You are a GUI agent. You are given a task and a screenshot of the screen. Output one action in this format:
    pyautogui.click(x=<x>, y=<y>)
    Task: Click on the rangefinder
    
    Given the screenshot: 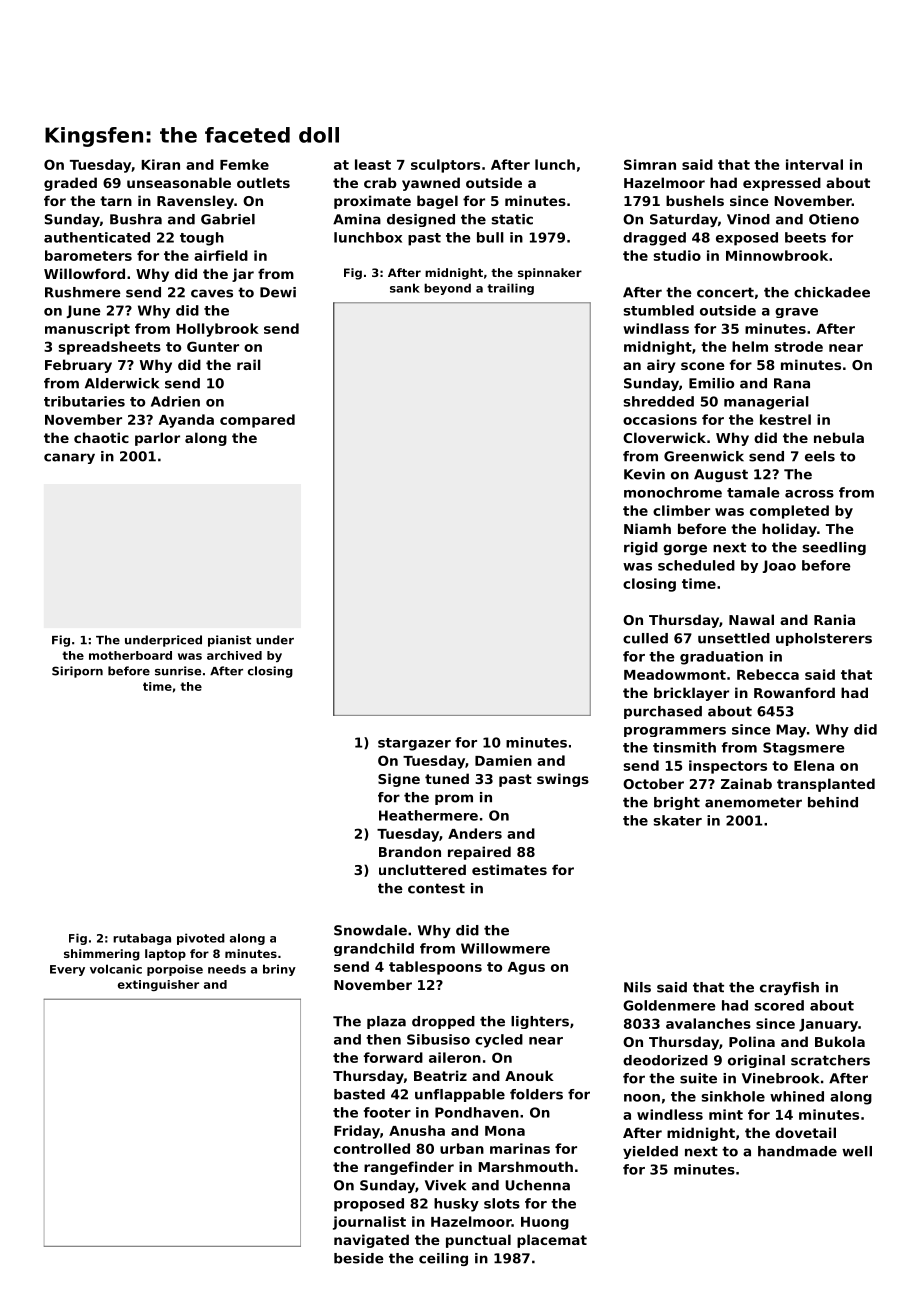 What is the action you would take?
    pyautogui.click(x=409, y=1168)
